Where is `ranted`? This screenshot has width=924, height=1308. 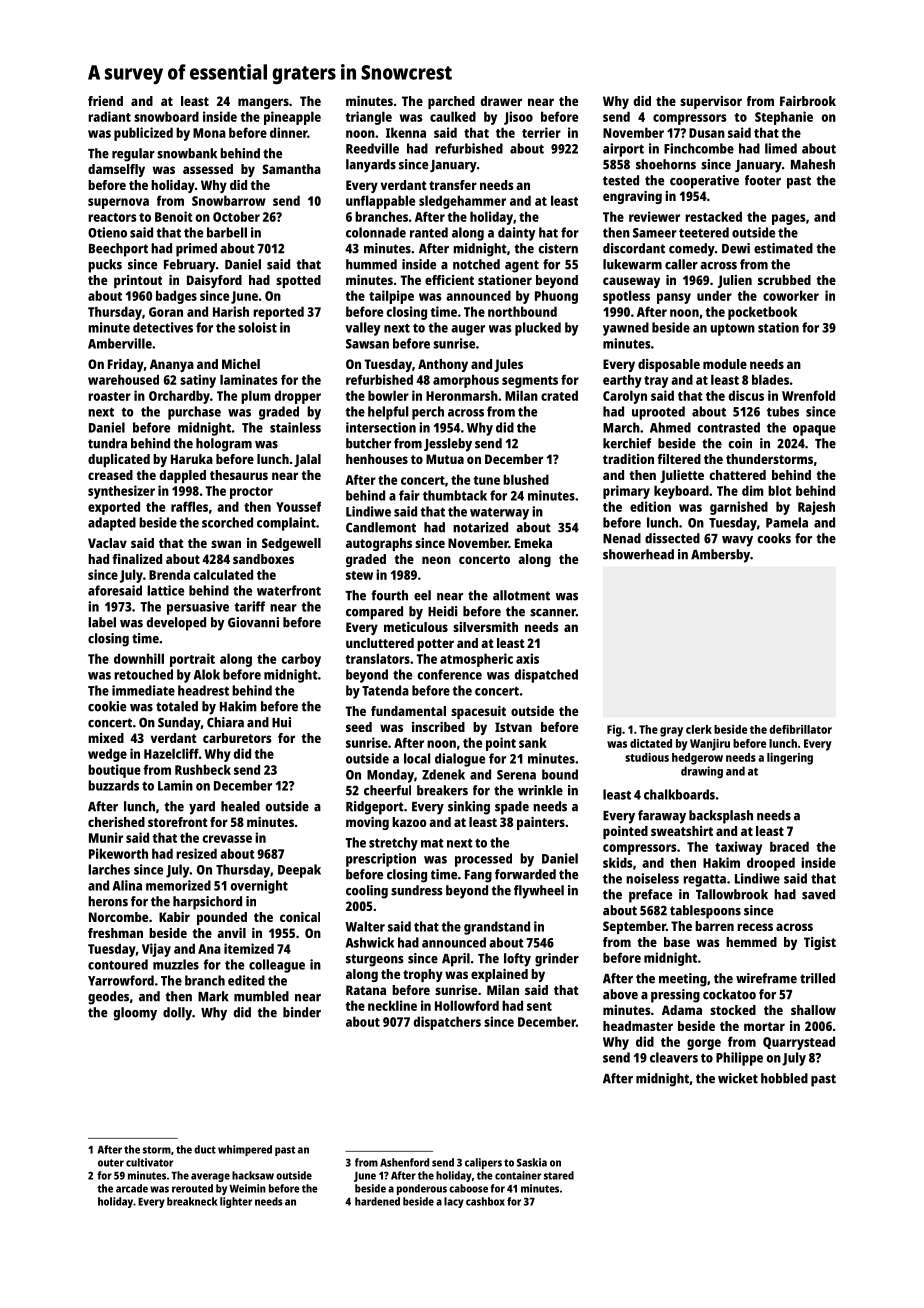
ranted is located at coordinates (429, 232).
